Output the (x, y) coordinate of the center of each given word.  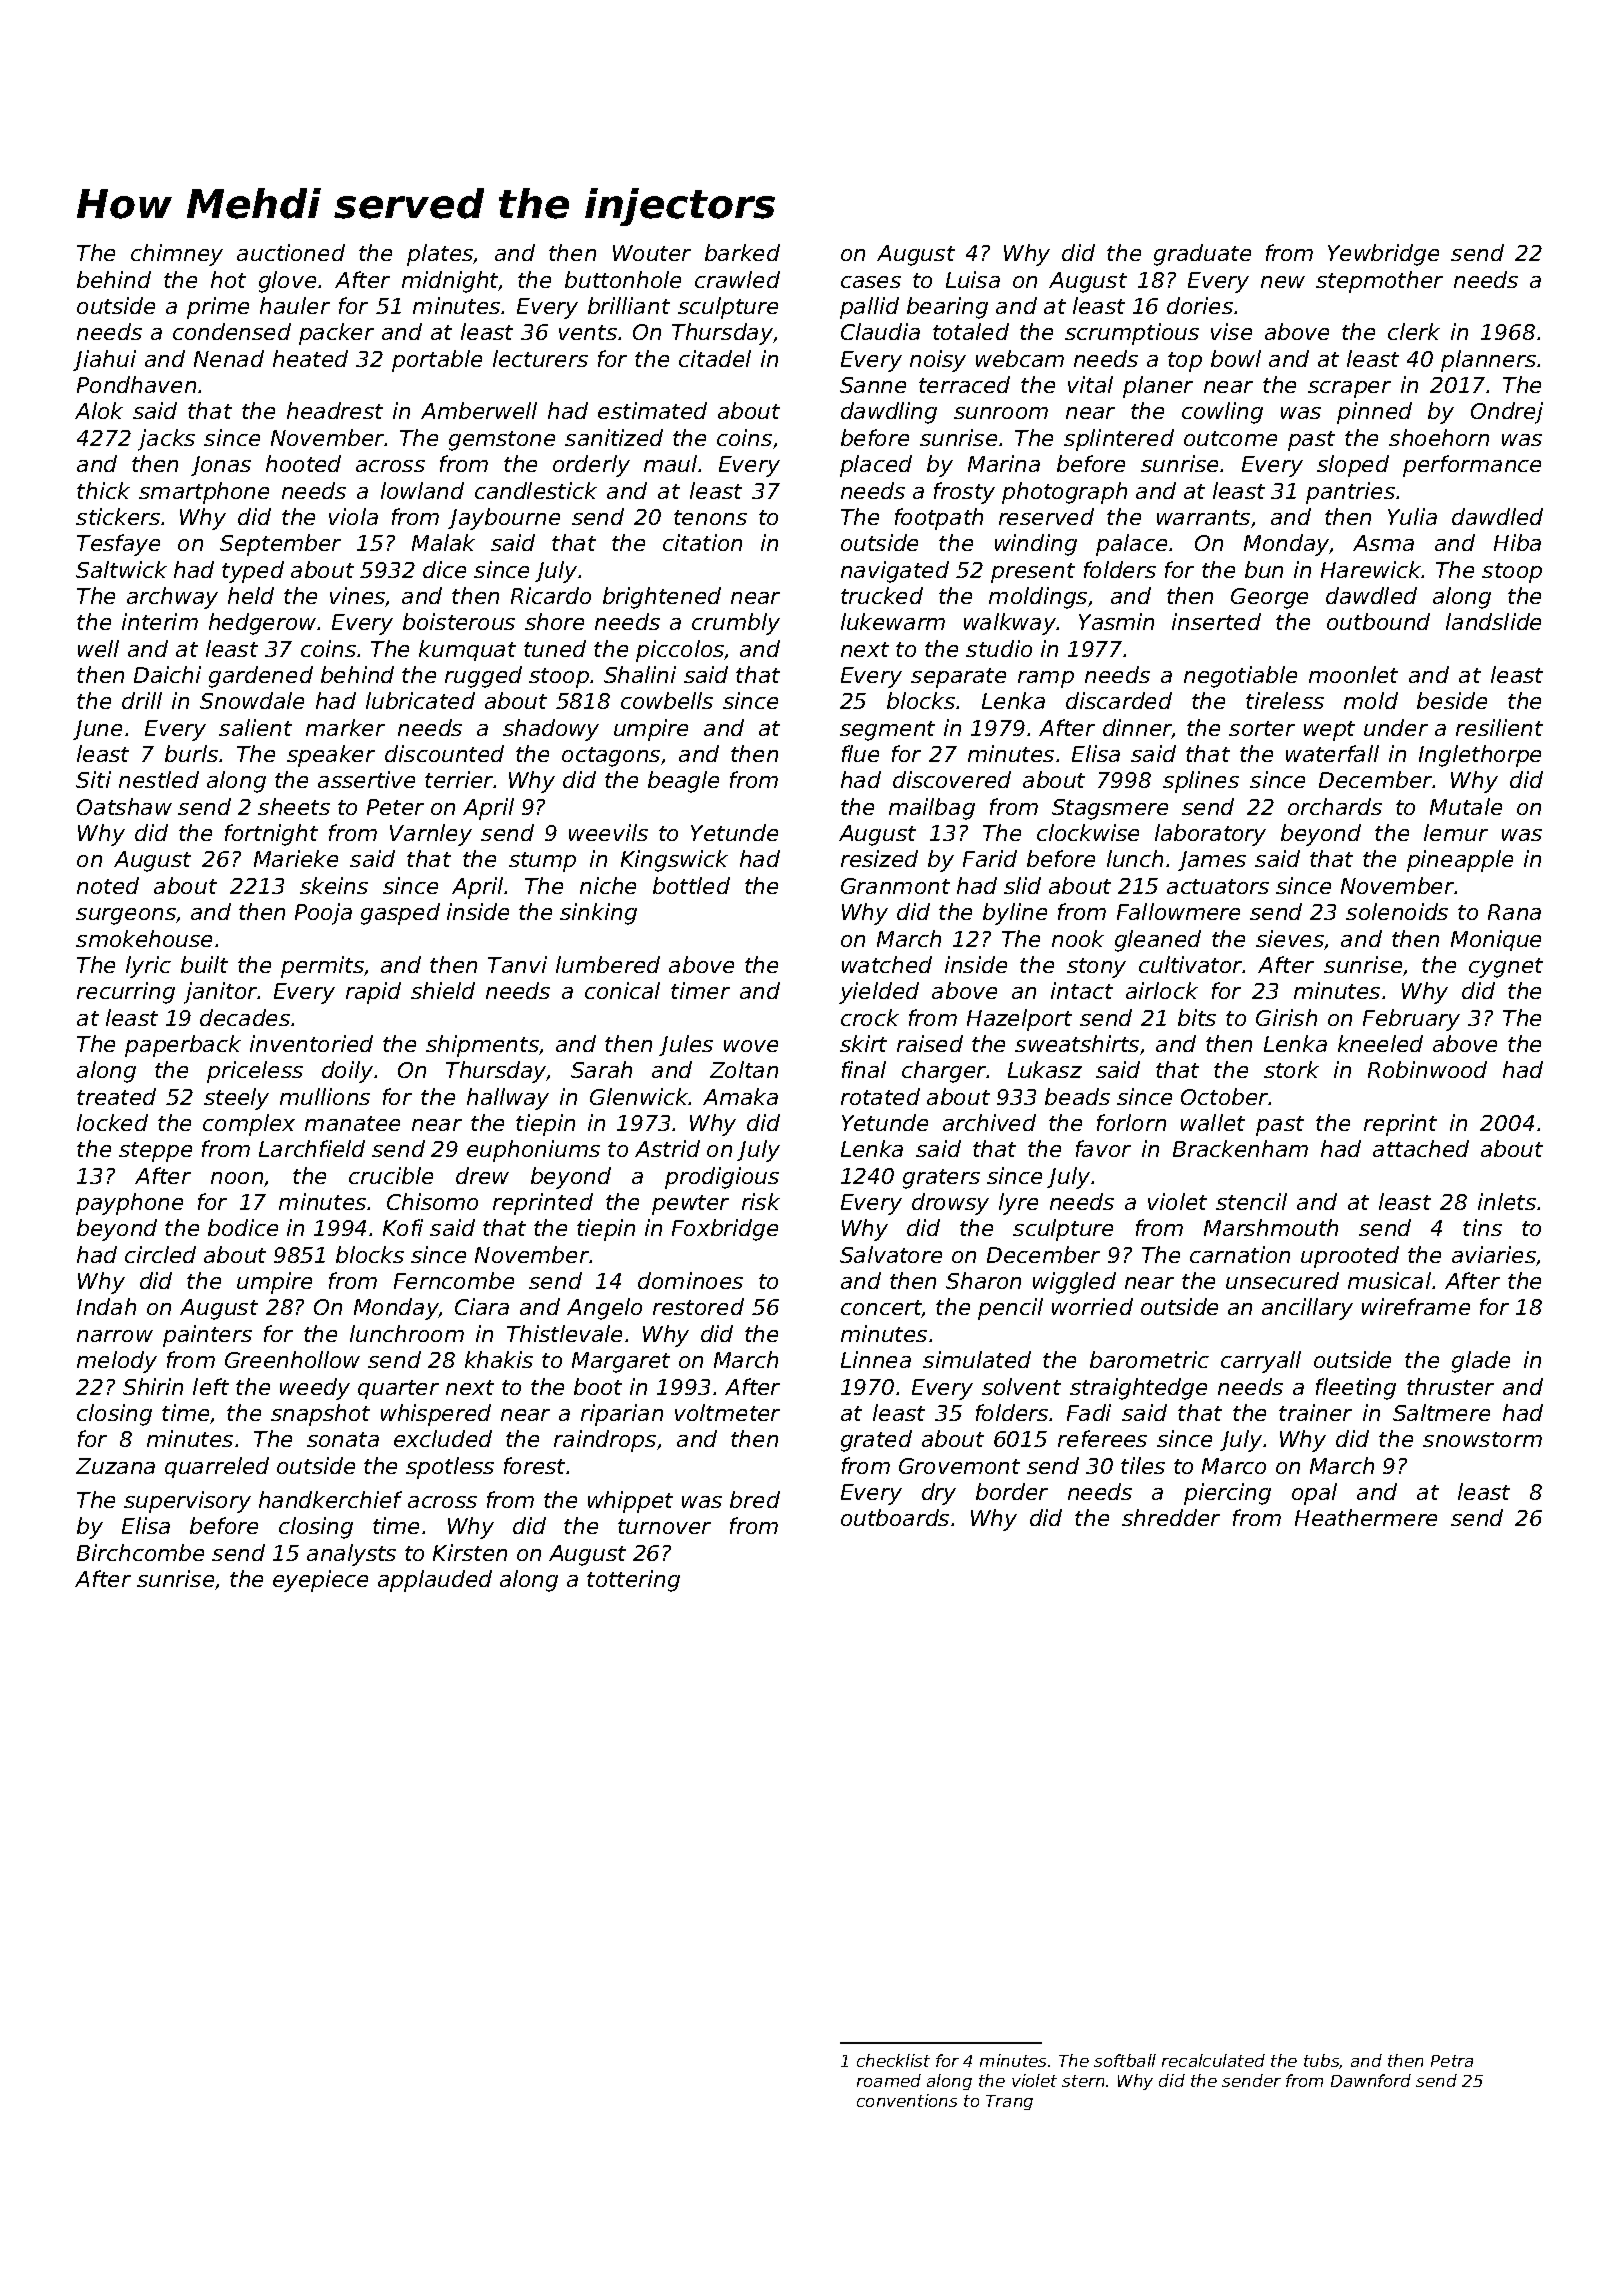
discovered (952, 779)
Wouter (652, 253)
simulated (977, 1359)
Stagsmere (1110, 809)
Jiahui (104, 360)
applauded (435, 1581)
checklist (893, 2060)
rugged (483, 677)
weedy (315, 1389)
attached (1421, 1148)
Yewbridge (1383, 255)
